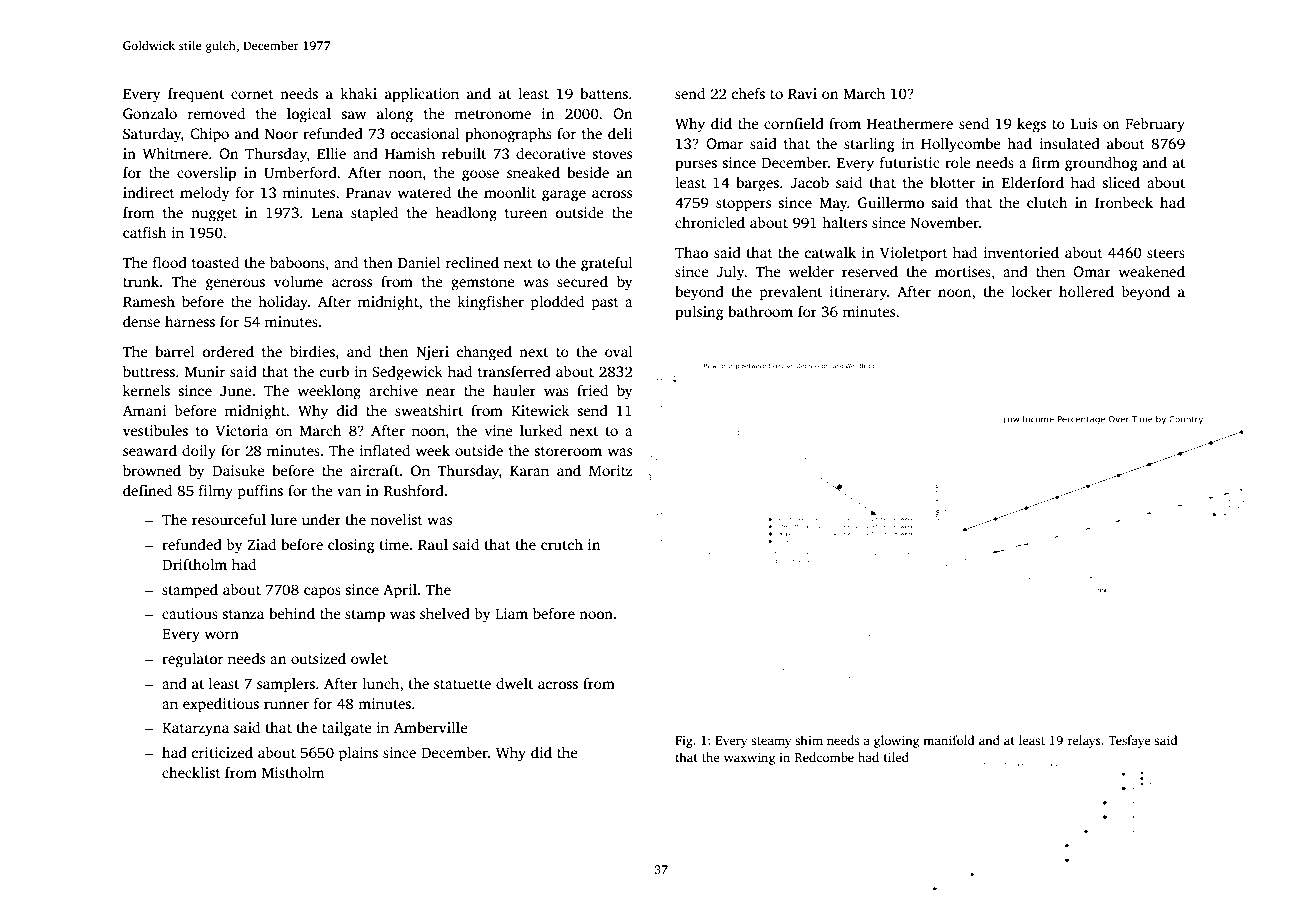  Describe the element at coordinates (493, 114) in the screenshot. I see `metronome` at that location.
